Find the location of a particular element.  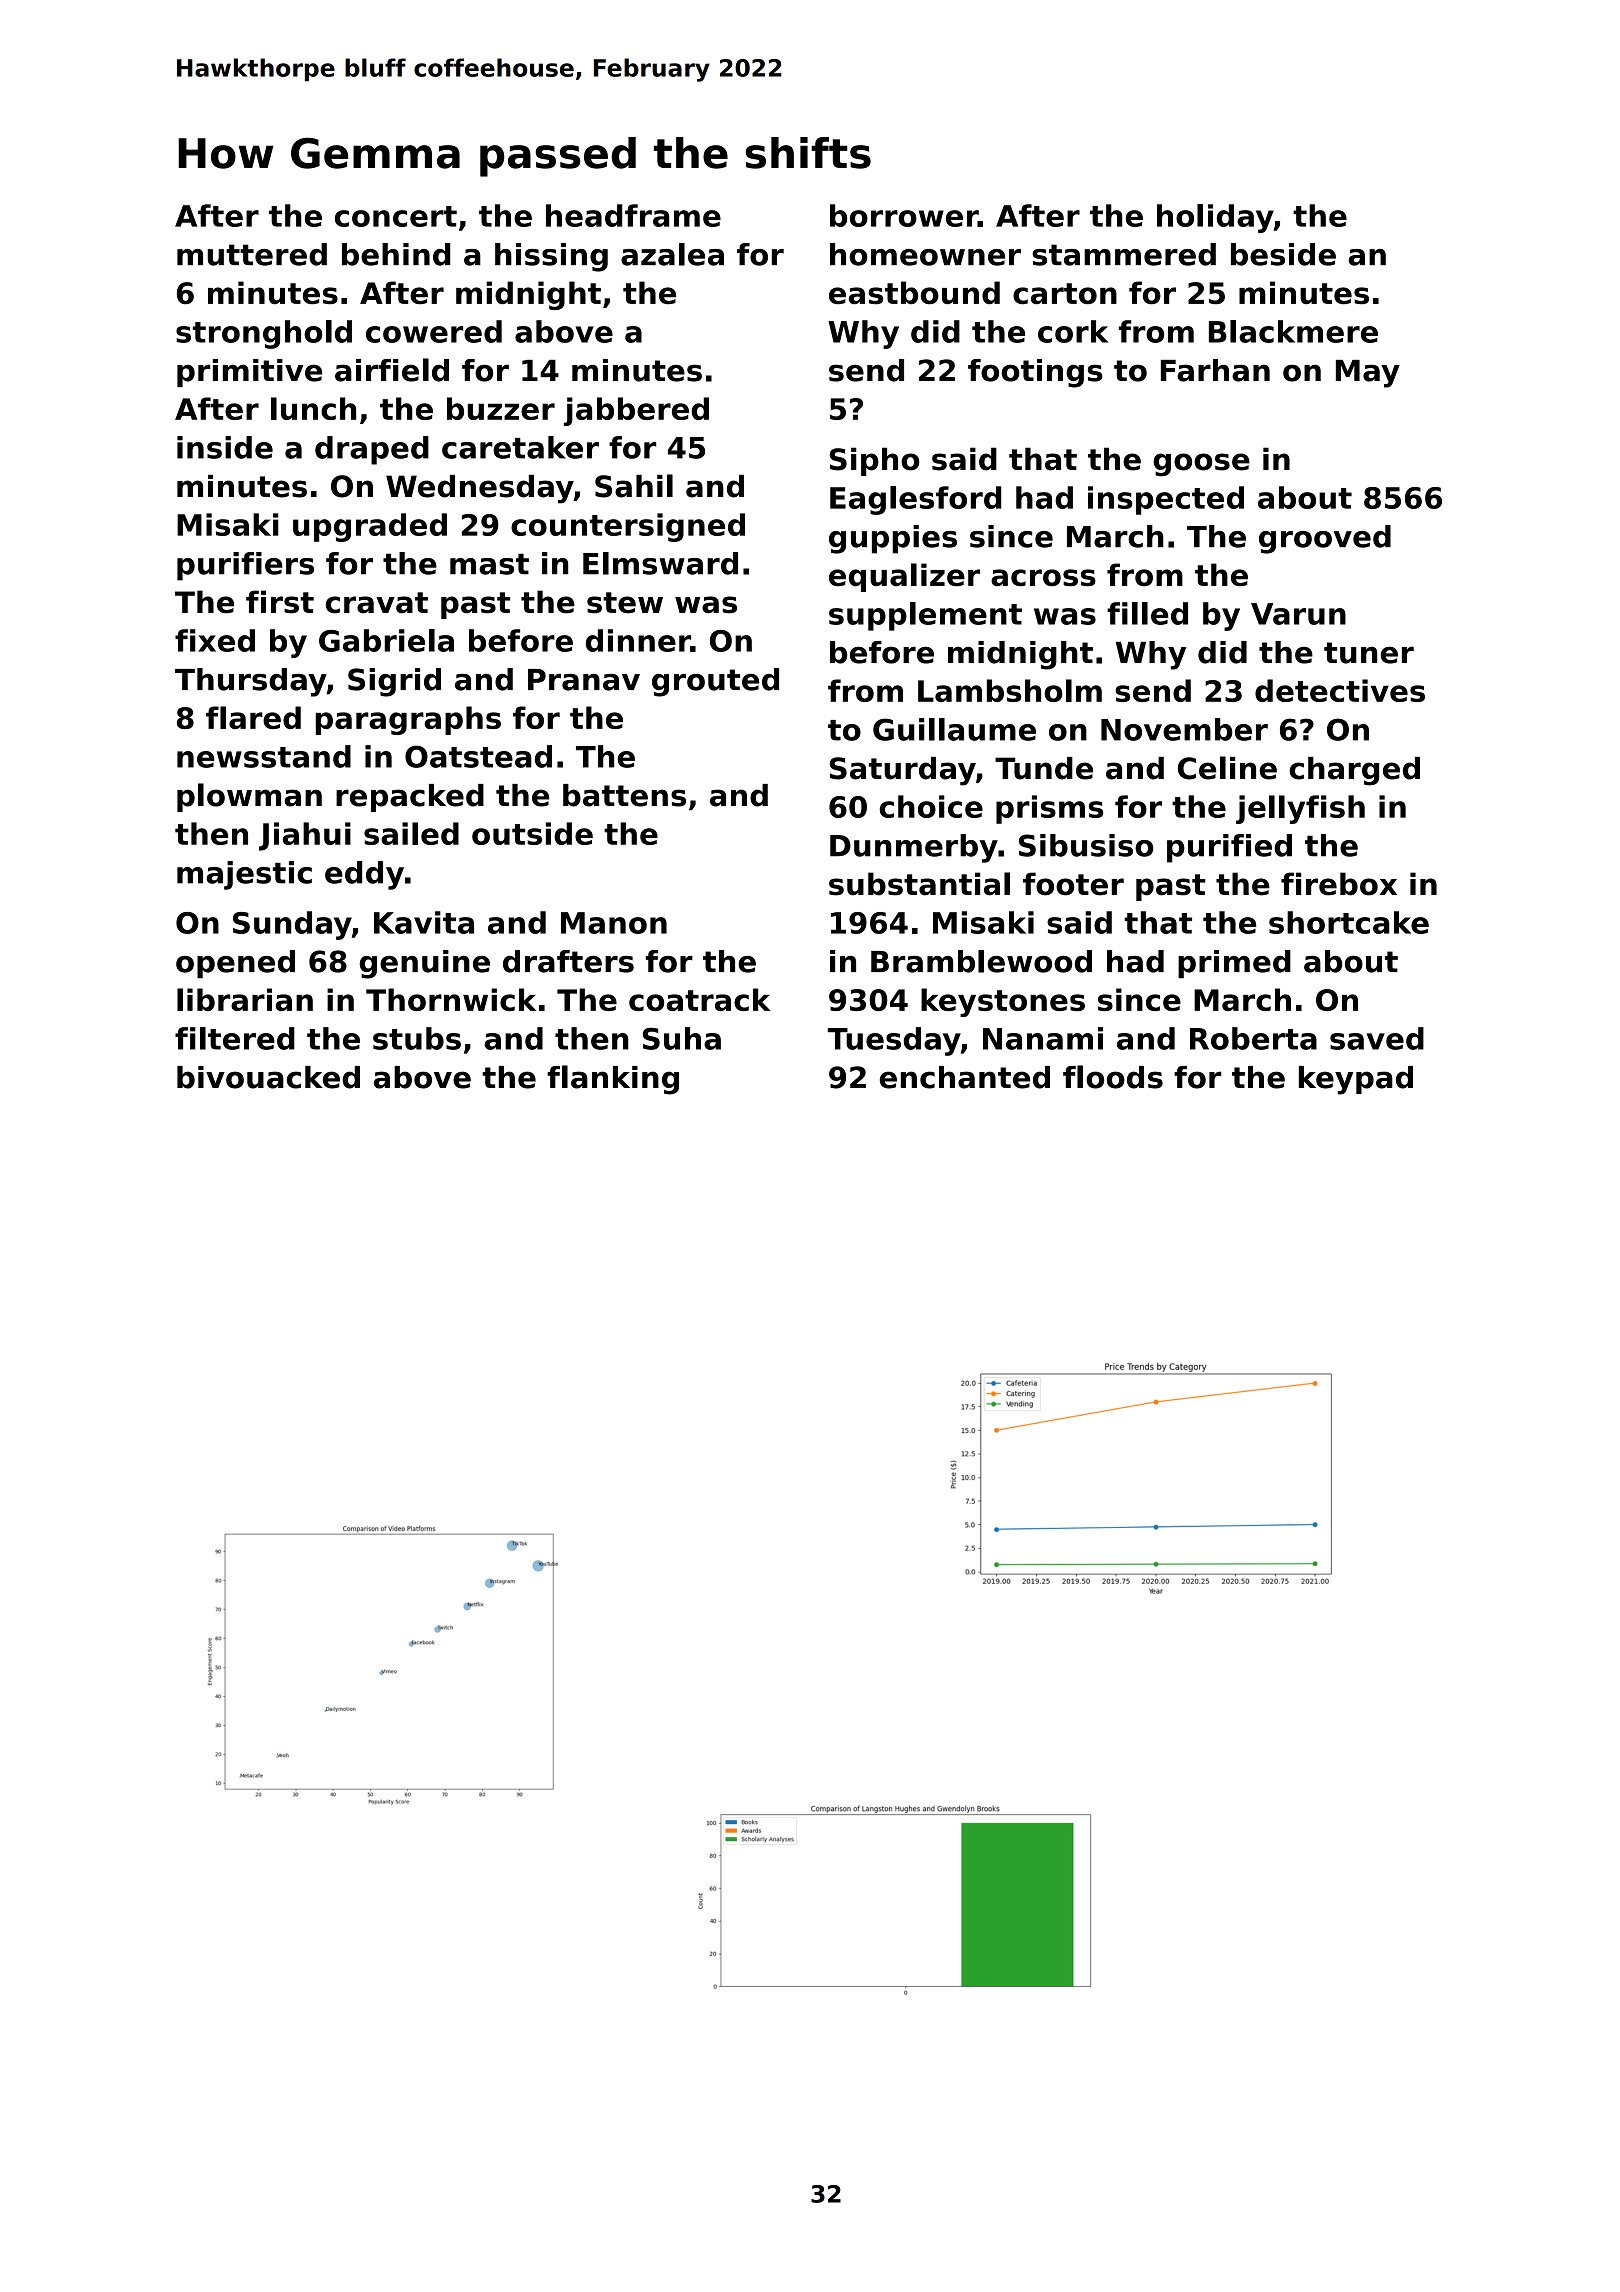

muttered is located at coordinates (252, 254).
